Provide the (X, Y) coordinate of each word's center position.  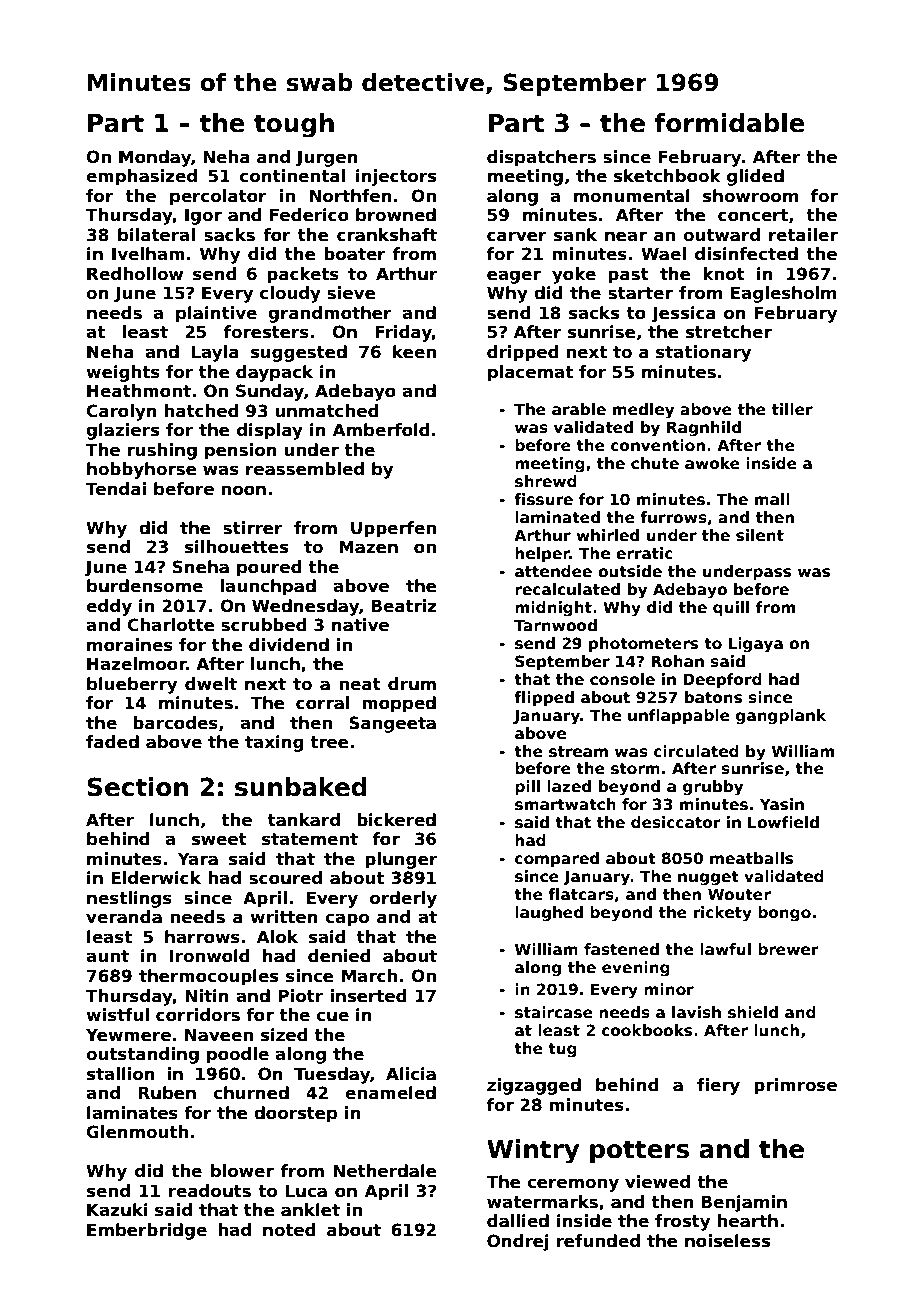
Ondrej (518, 1242)
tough (294, 125)
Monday (155, 158)
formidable (729, 123)
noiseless (727, 1241)
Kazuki (117, 1210)
